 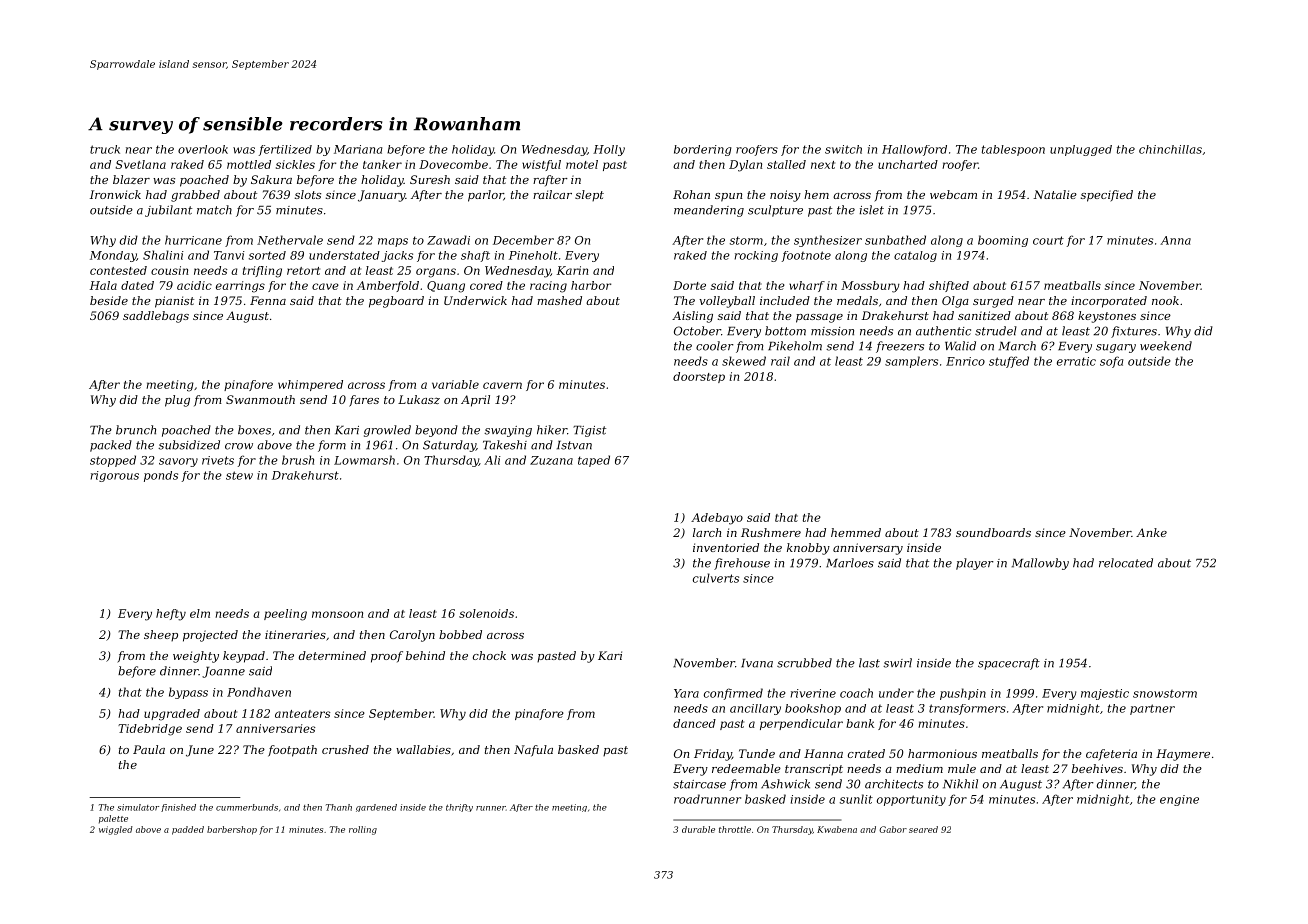 I want to click on monsoon, so click(x=337, y=614).
